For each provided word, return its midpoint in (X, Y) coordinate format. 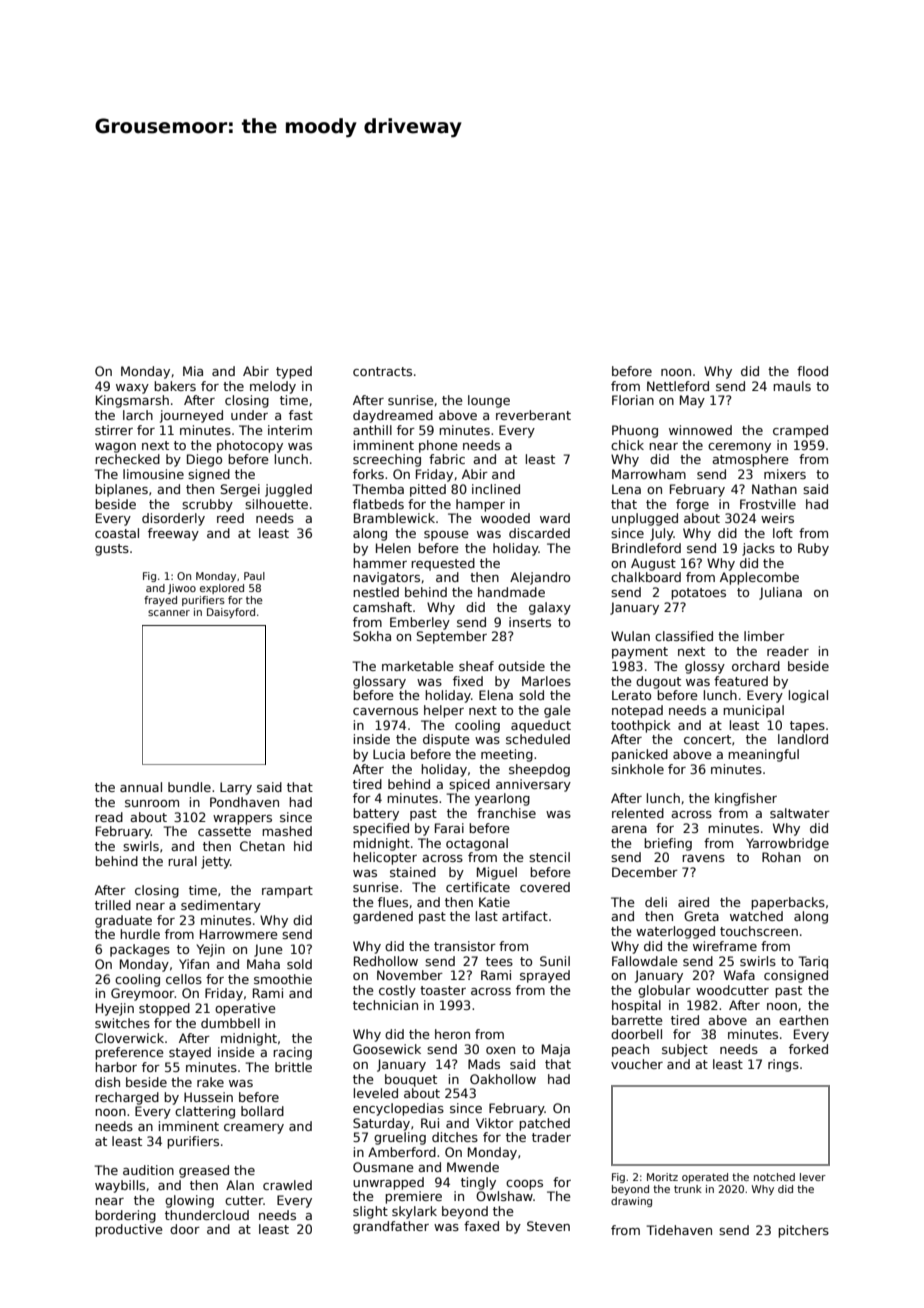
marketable (417, 666)
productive (128, 1230)
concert (707, 739)
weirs (777, 518)
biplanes (121, 490)
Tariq (813, 962)
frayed (160, 601)
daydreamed (393, 416)
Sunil (555, 961)
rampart (287, 892)
